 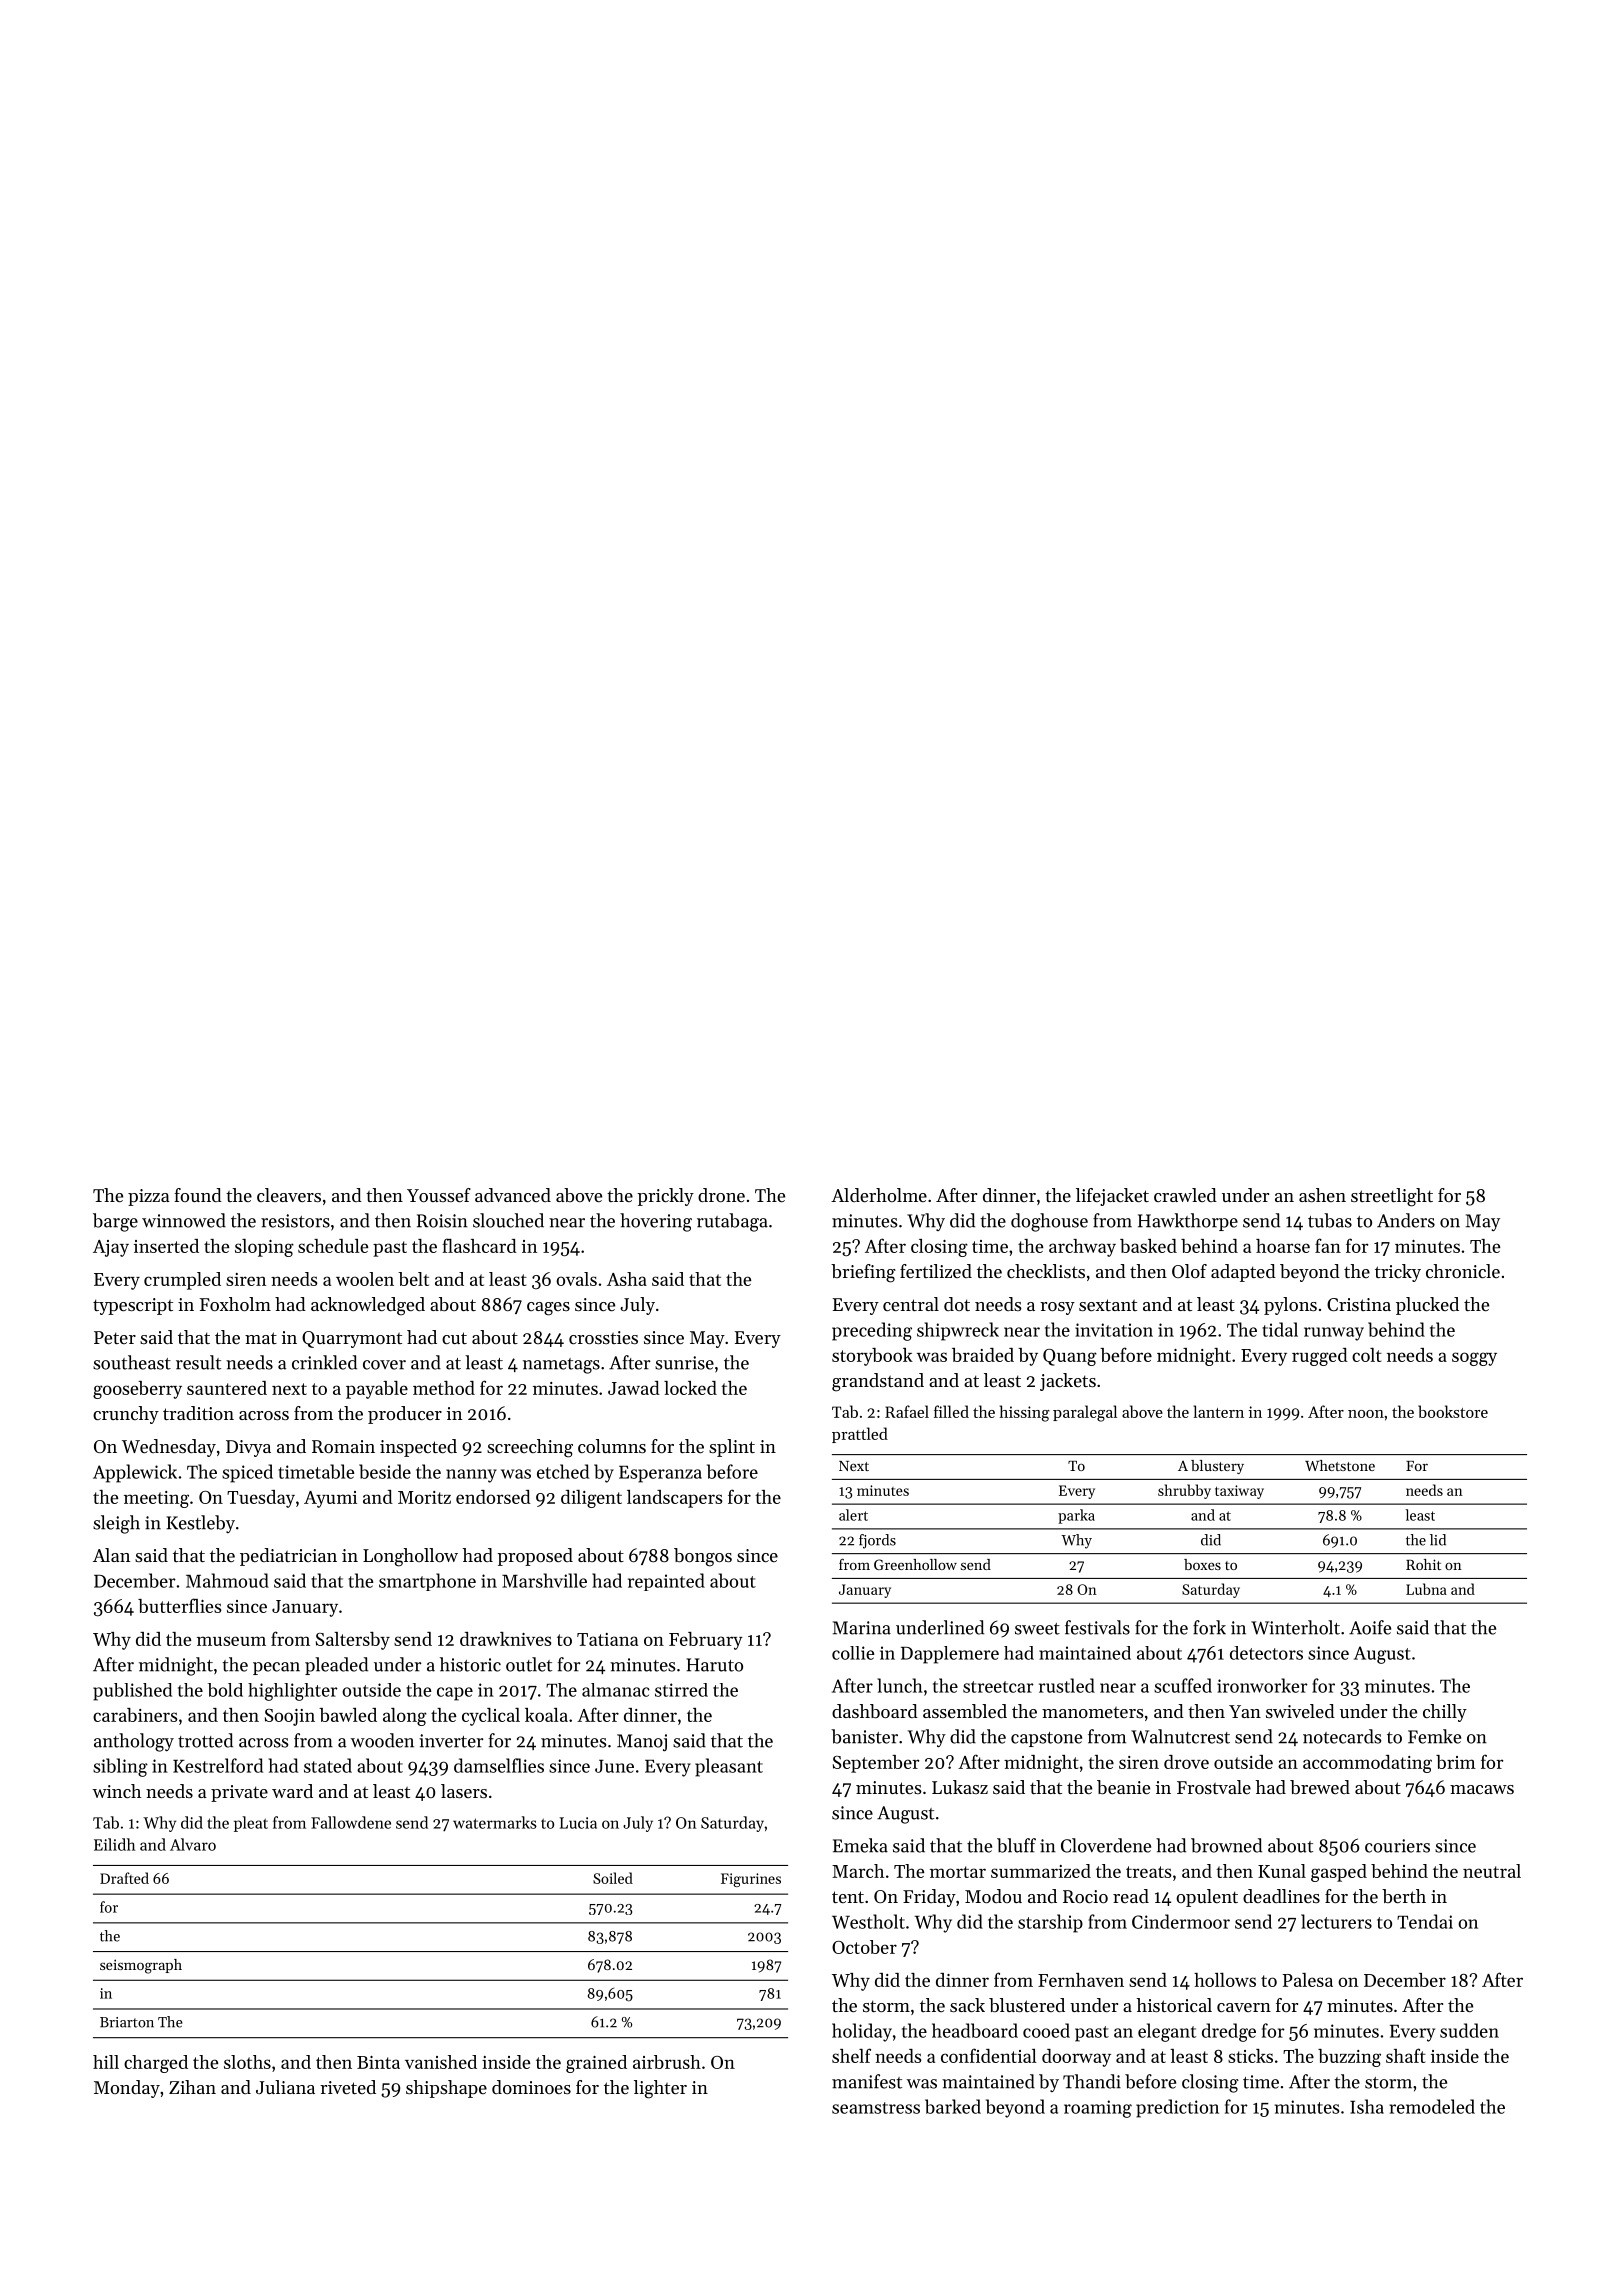 I want to click on plucked, so click(x=1427, y=1306).
